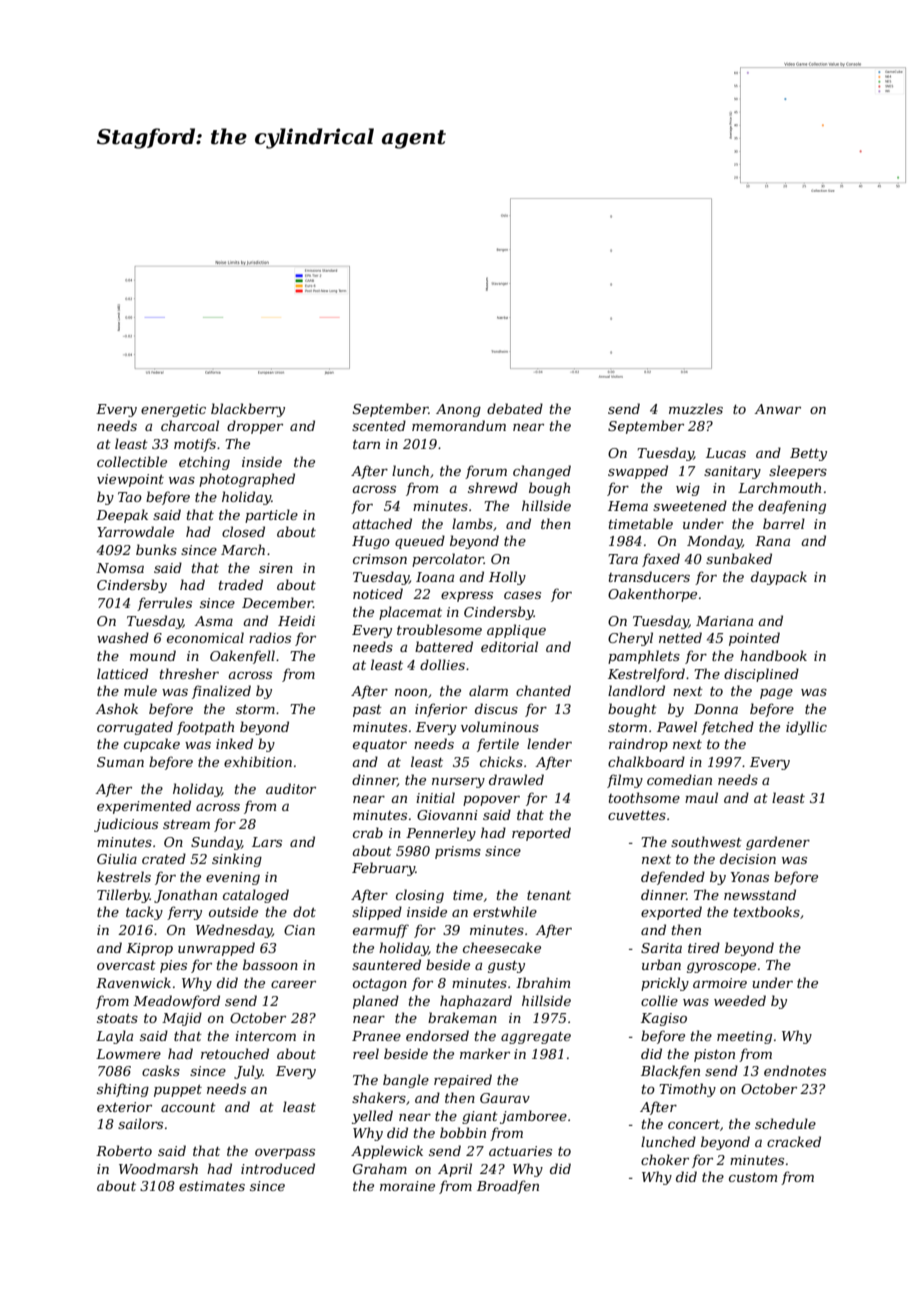 The width and height of the screenshot is (924, 1308). What do you see at coordinates (248, 410) in the screenshot?
I see `blackberry` at bounding box center [248, 410].
